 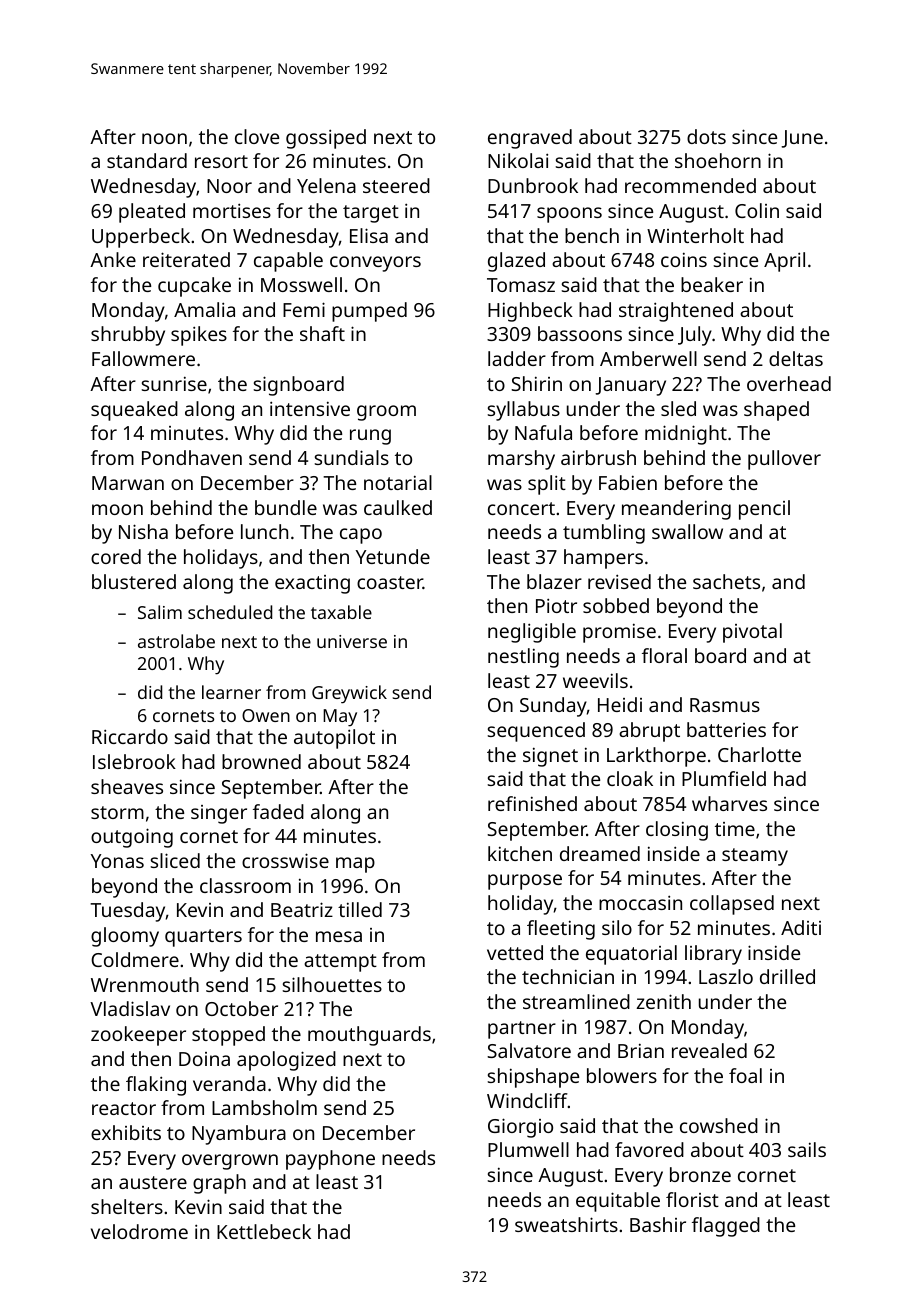 I want to click on attempt, so click(x=340, y=963).
